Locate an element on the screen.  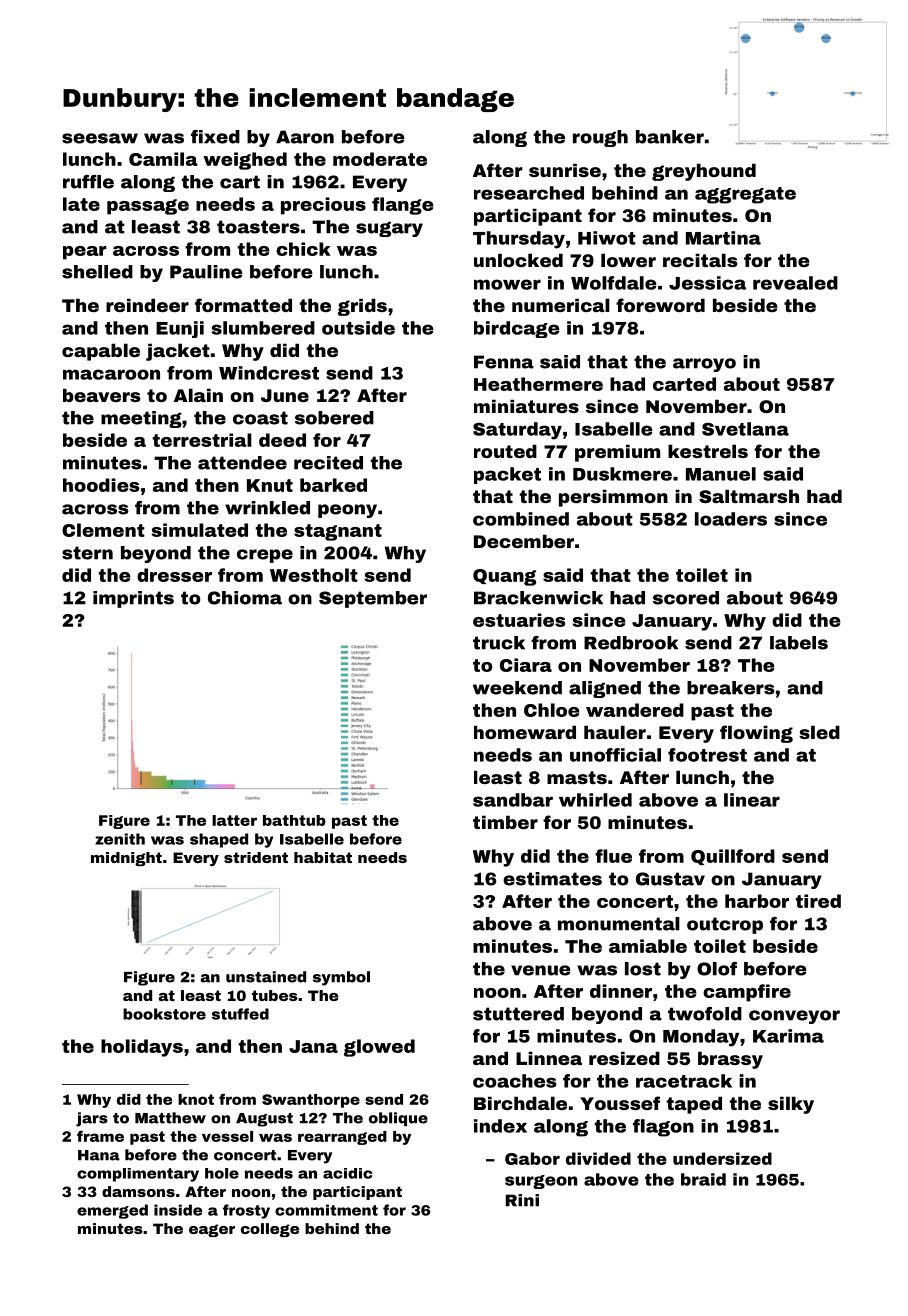
sobered is located at coordinates (334, 418).
